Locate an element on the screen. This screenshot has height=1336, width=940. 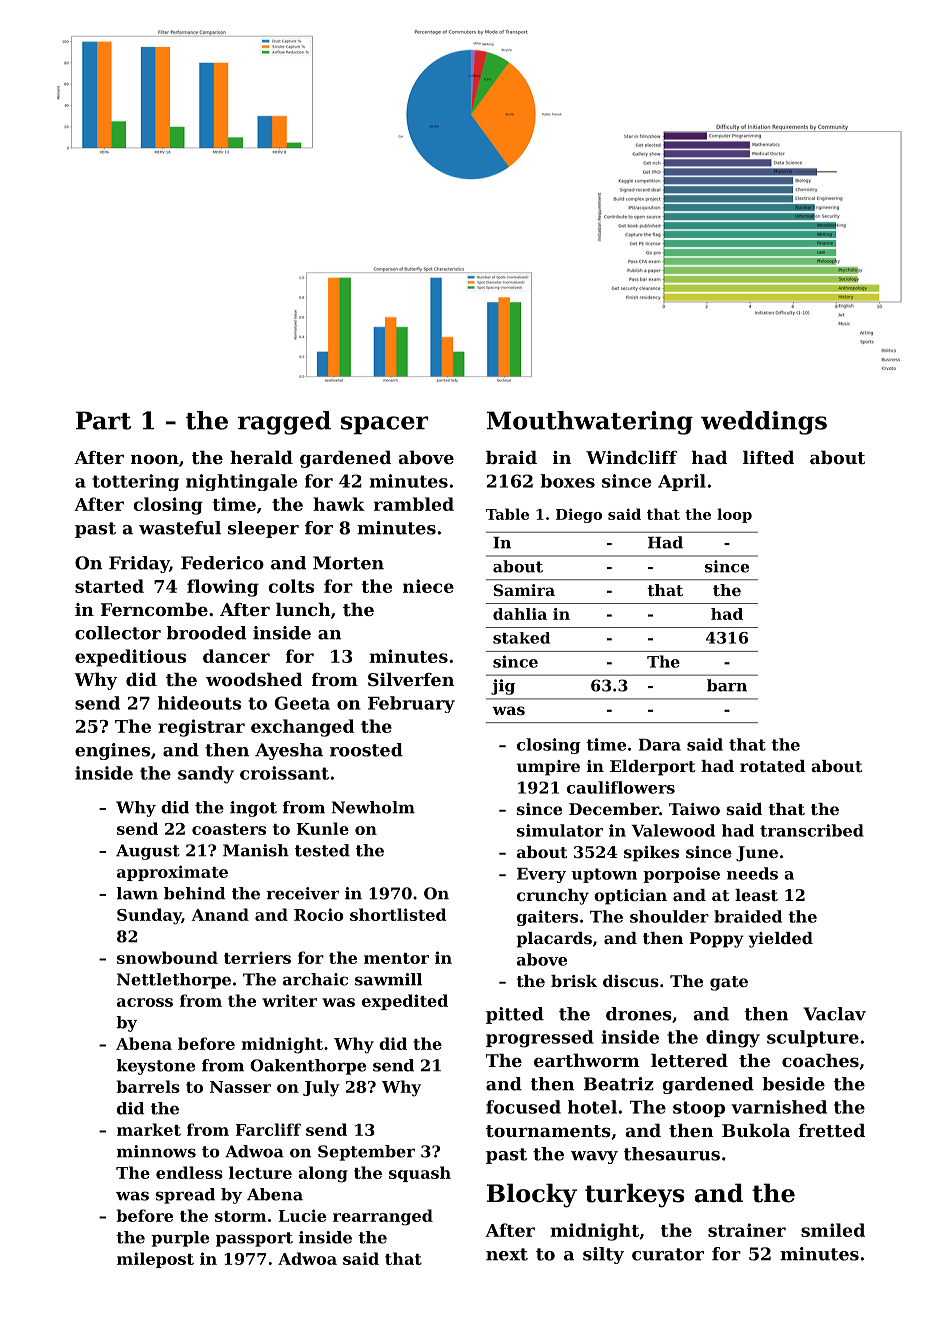
spikes is located at coordinates (651, 854).
